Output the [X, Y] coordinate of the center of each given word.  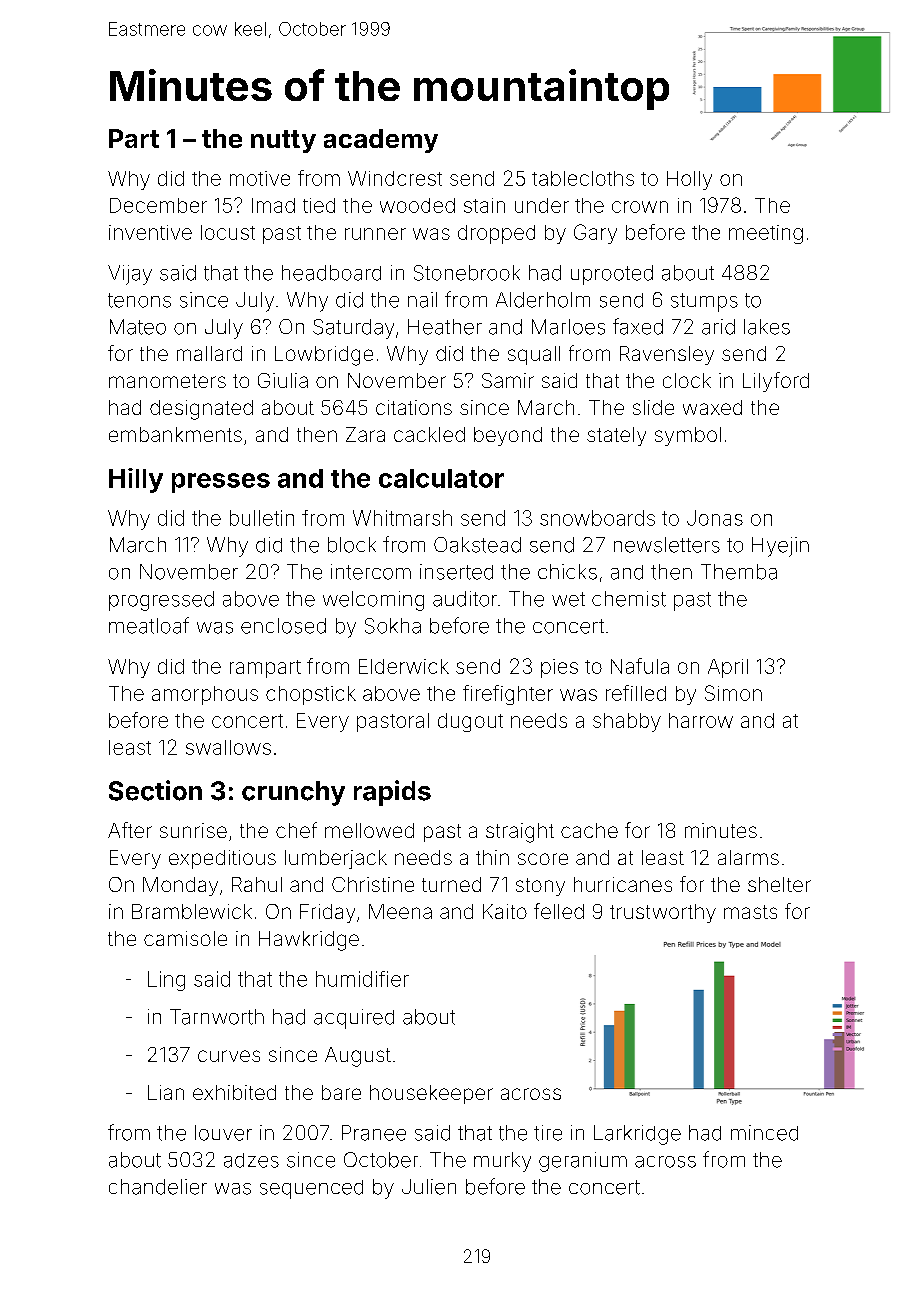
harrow [701, 720]
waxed [712, 407]
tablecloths [583, 178]
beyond [508, 436]
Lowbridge [324, 356]
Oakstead [477, 545]
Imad [273, 205]
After [130, 830]
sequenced [311, 1189]
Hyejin [780, 547]
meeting [766, 234]
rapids [392, 793]
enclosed [283, 626]
